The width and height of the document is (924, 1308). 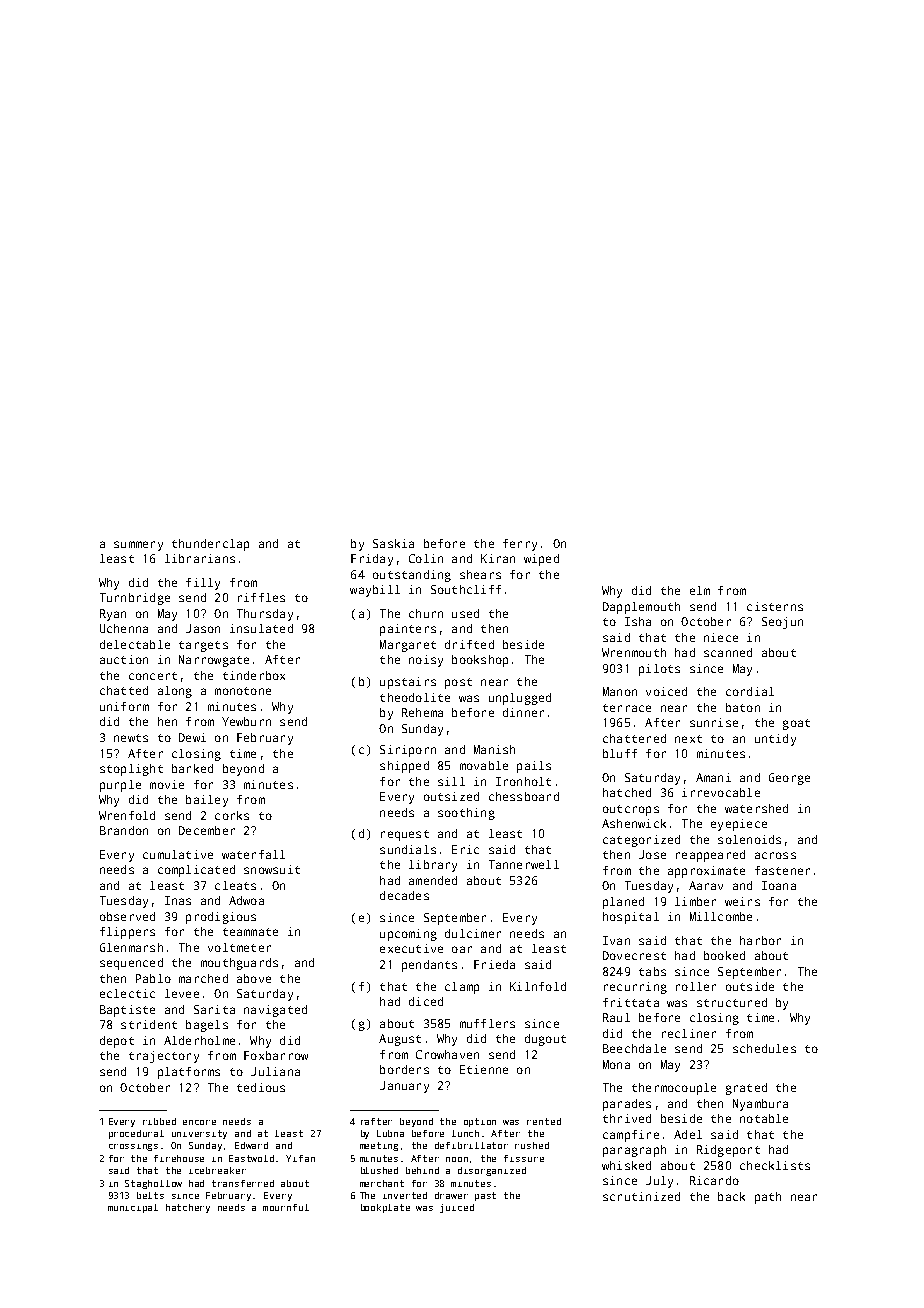 What do you see at coordinates (207, 830) in the document?
I see `December` at bounding box center [207, 830].
